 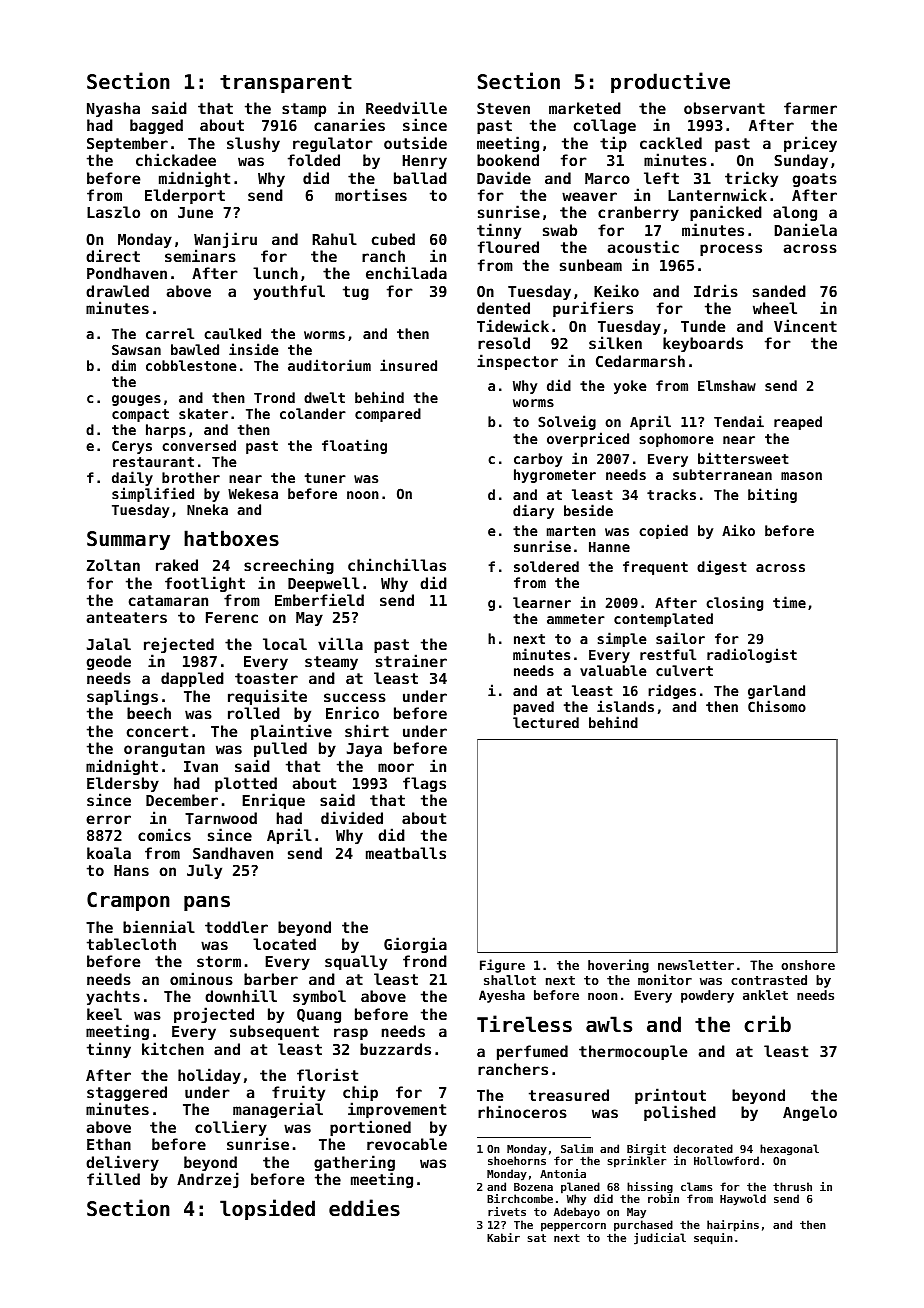 I want to click on rasp, so click(x=351, y=1034).
